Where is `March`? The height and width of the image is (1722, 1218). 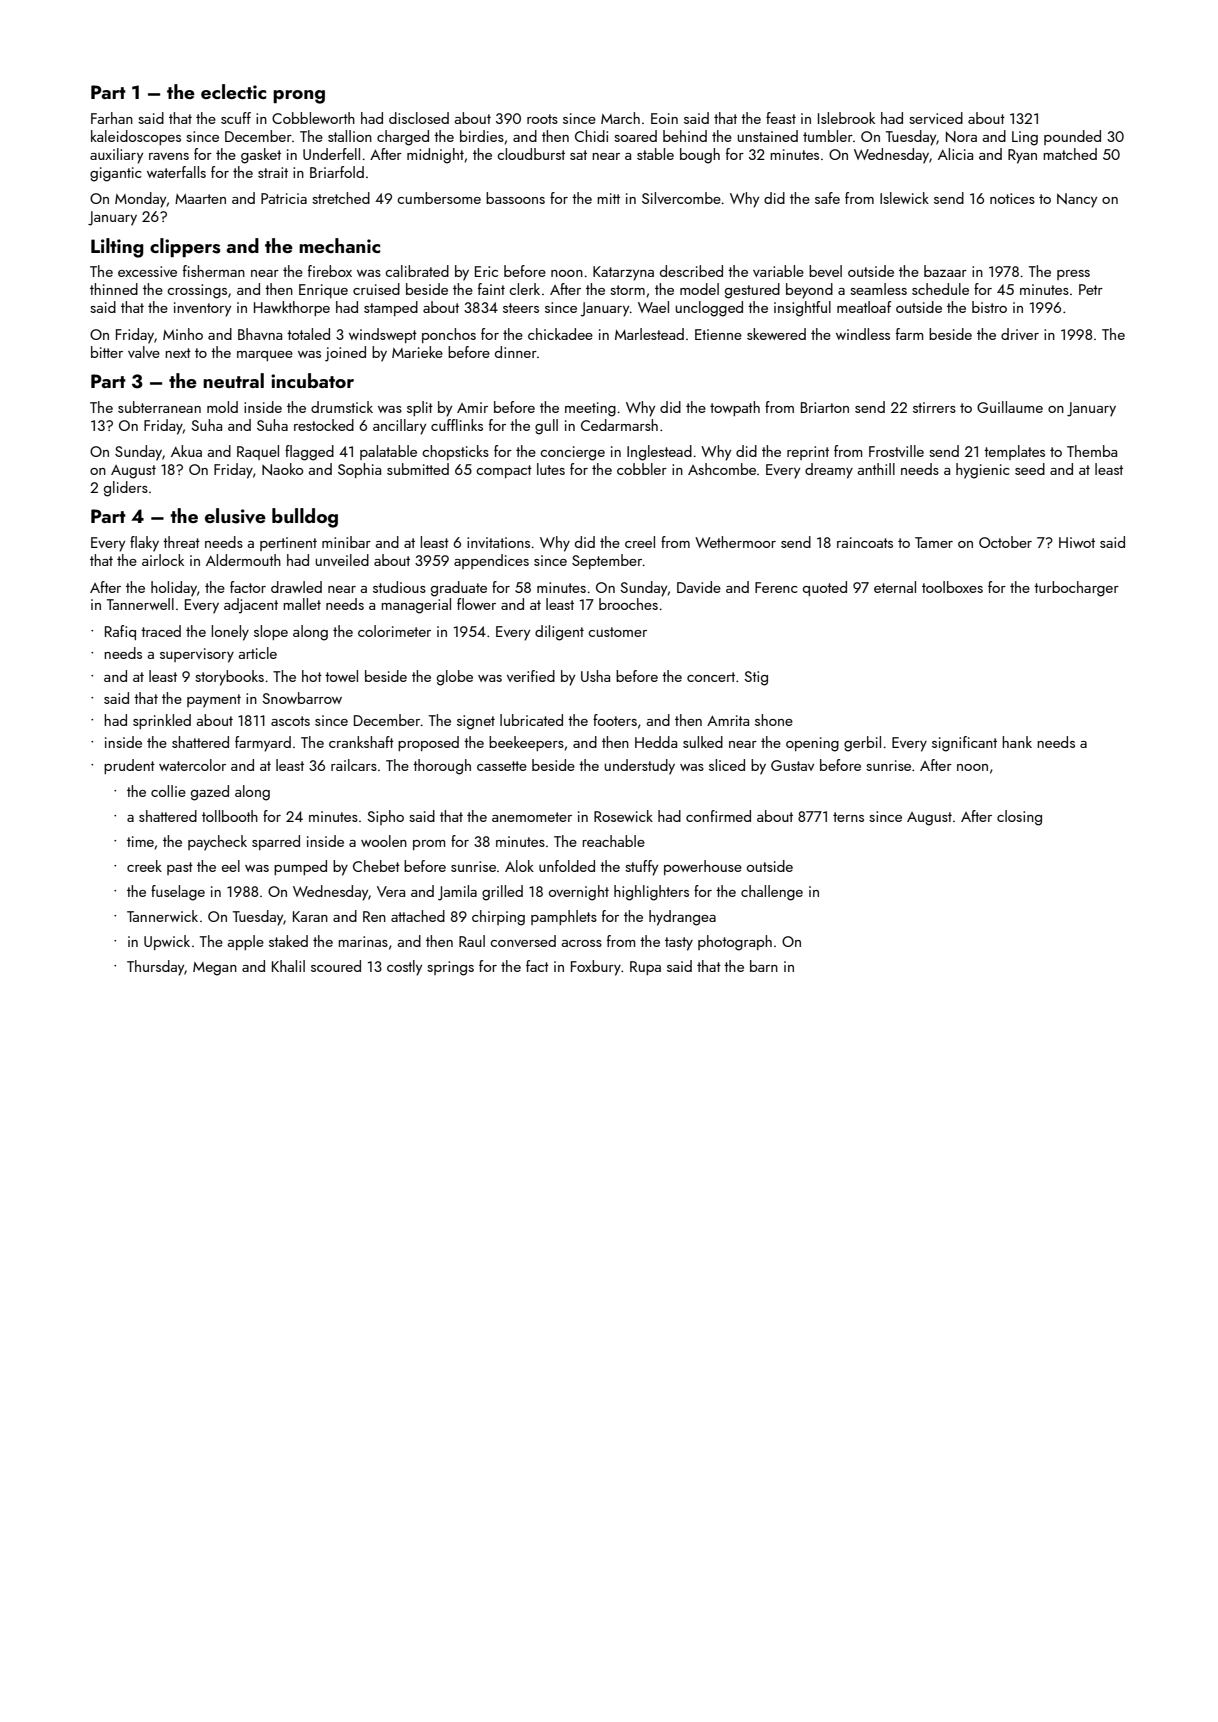 March is located at coordinates (620, 118).
